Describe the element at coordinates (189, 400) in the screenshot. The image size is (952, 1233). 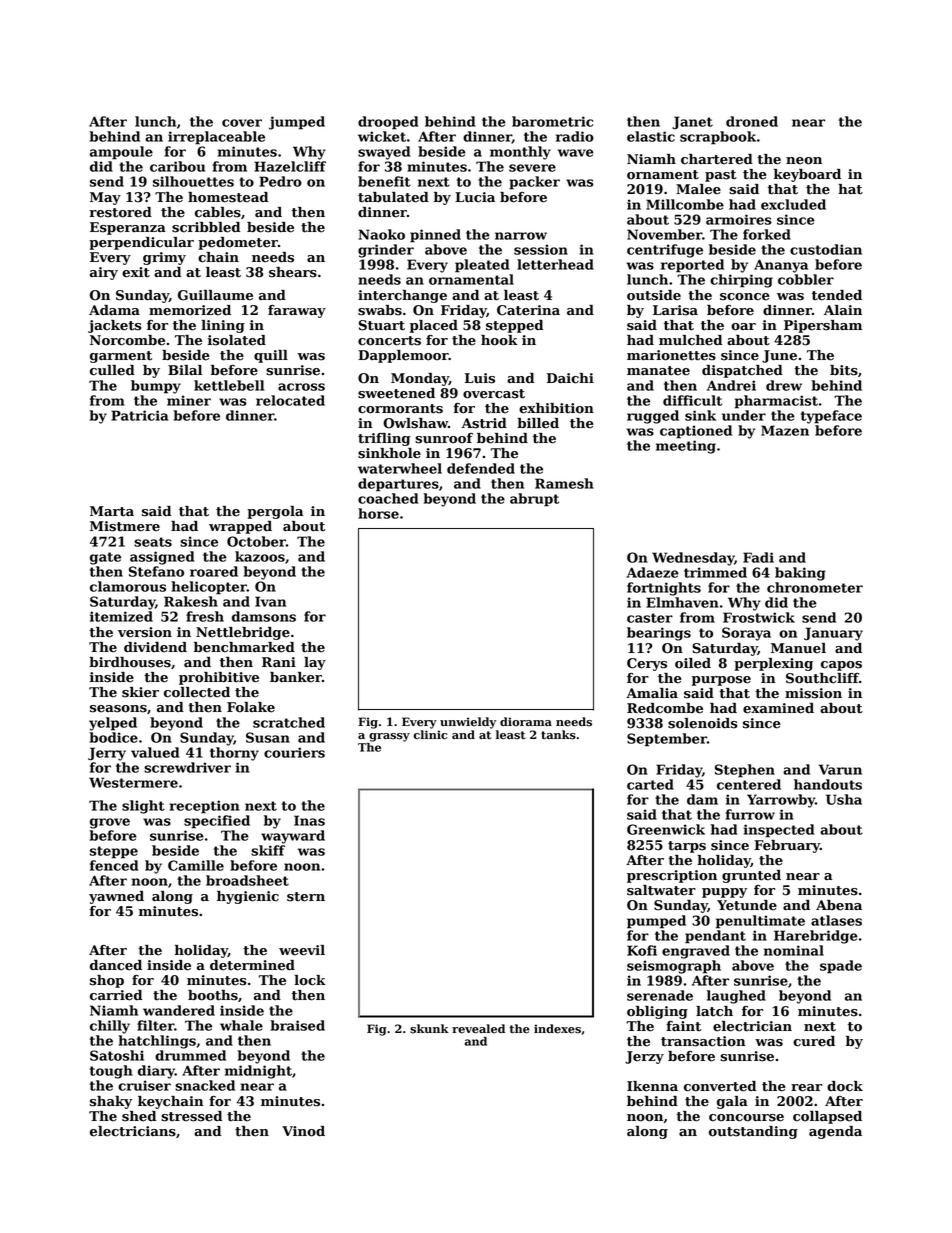
I see `miner` at that location.
